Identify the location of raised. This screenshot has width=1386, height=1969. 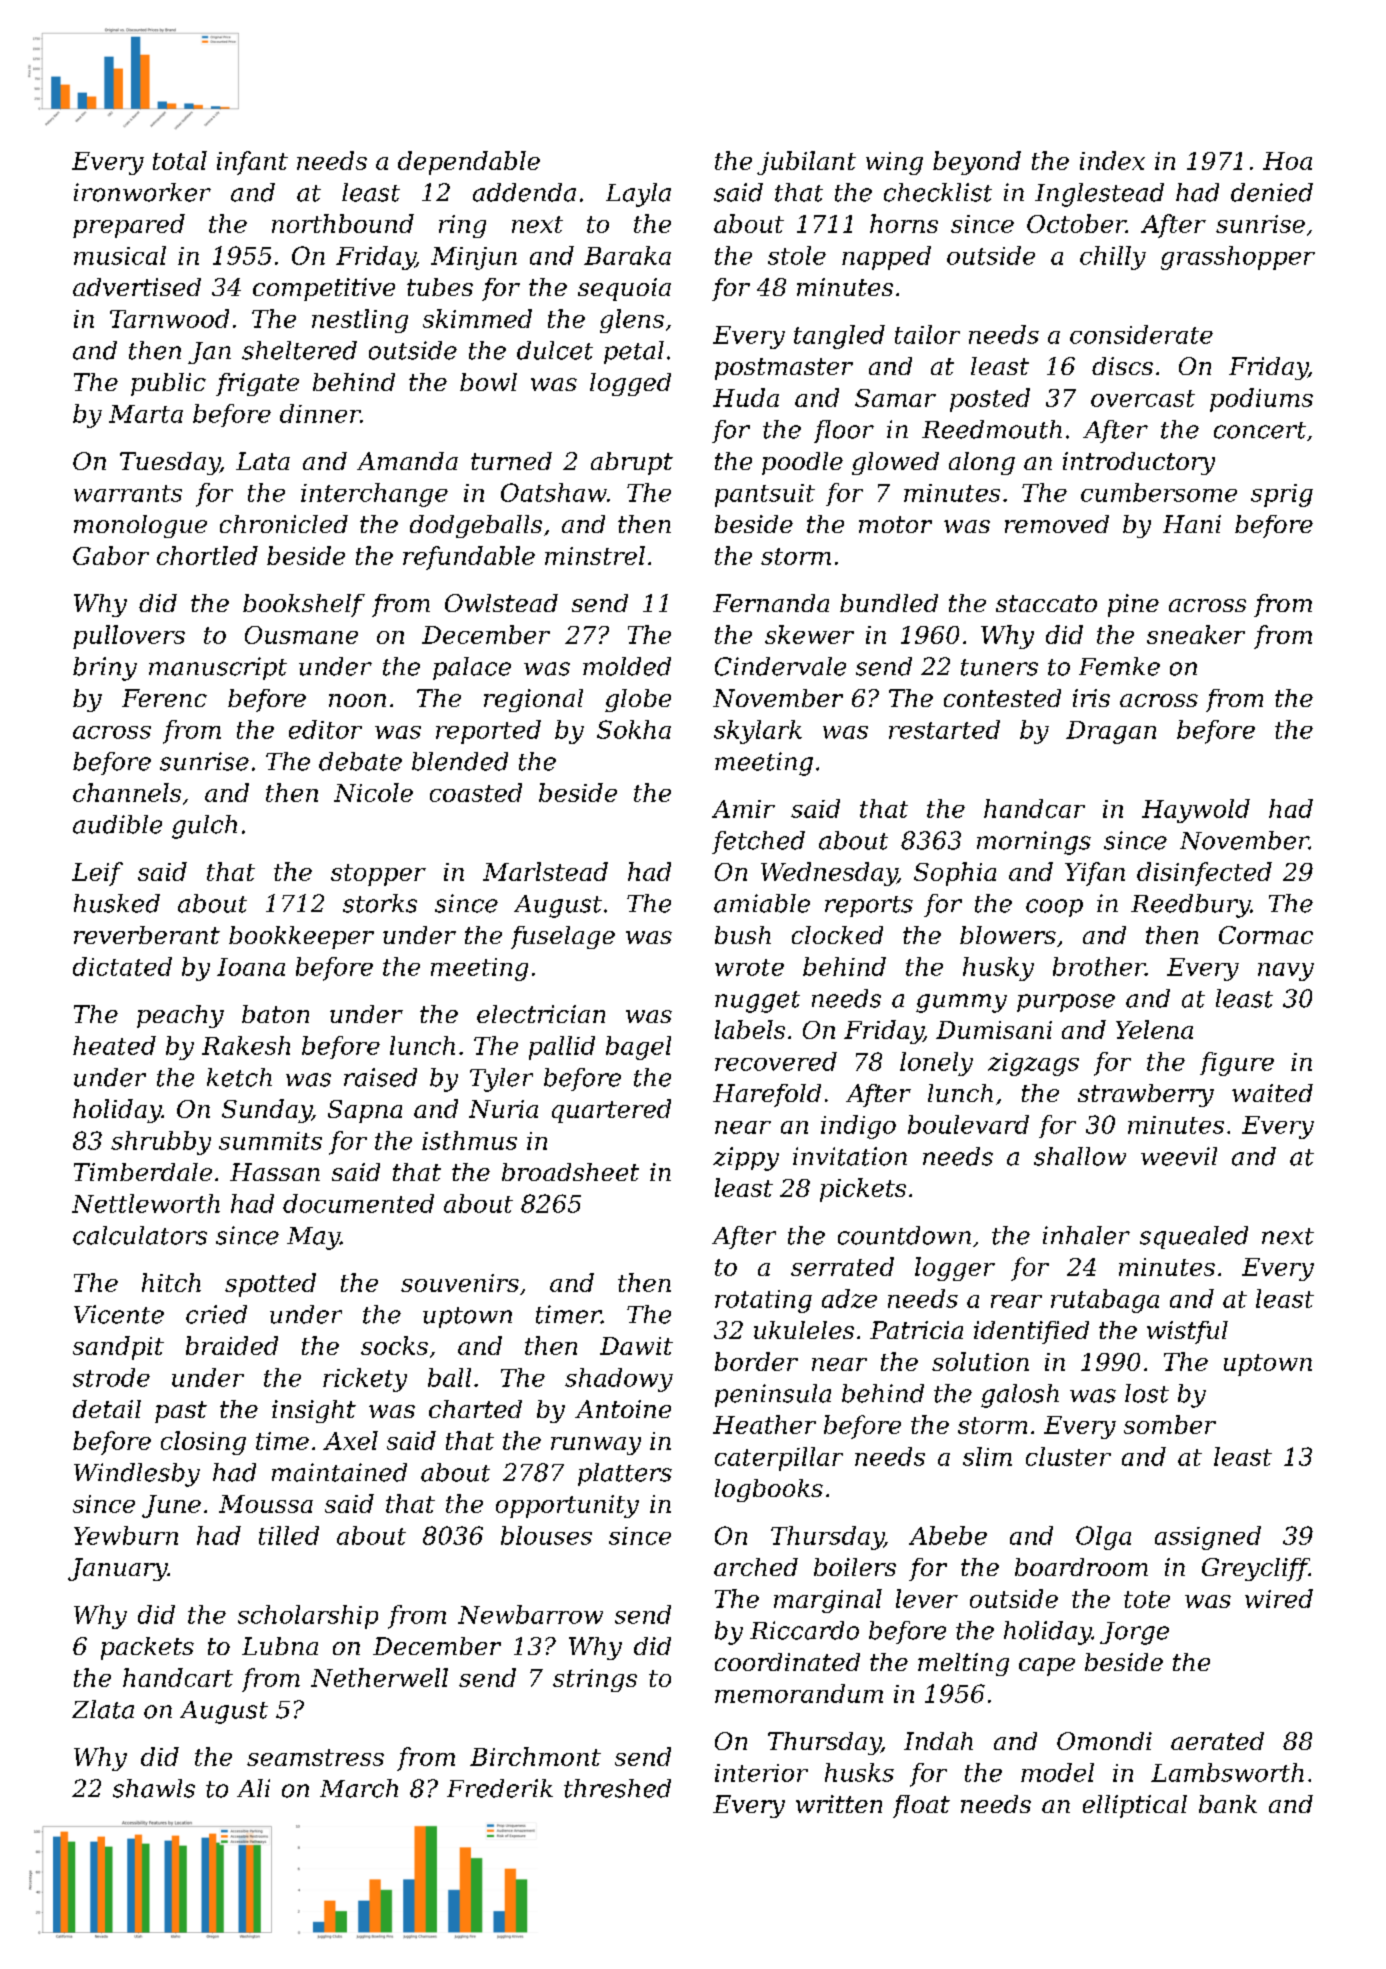
(380, 1077).
